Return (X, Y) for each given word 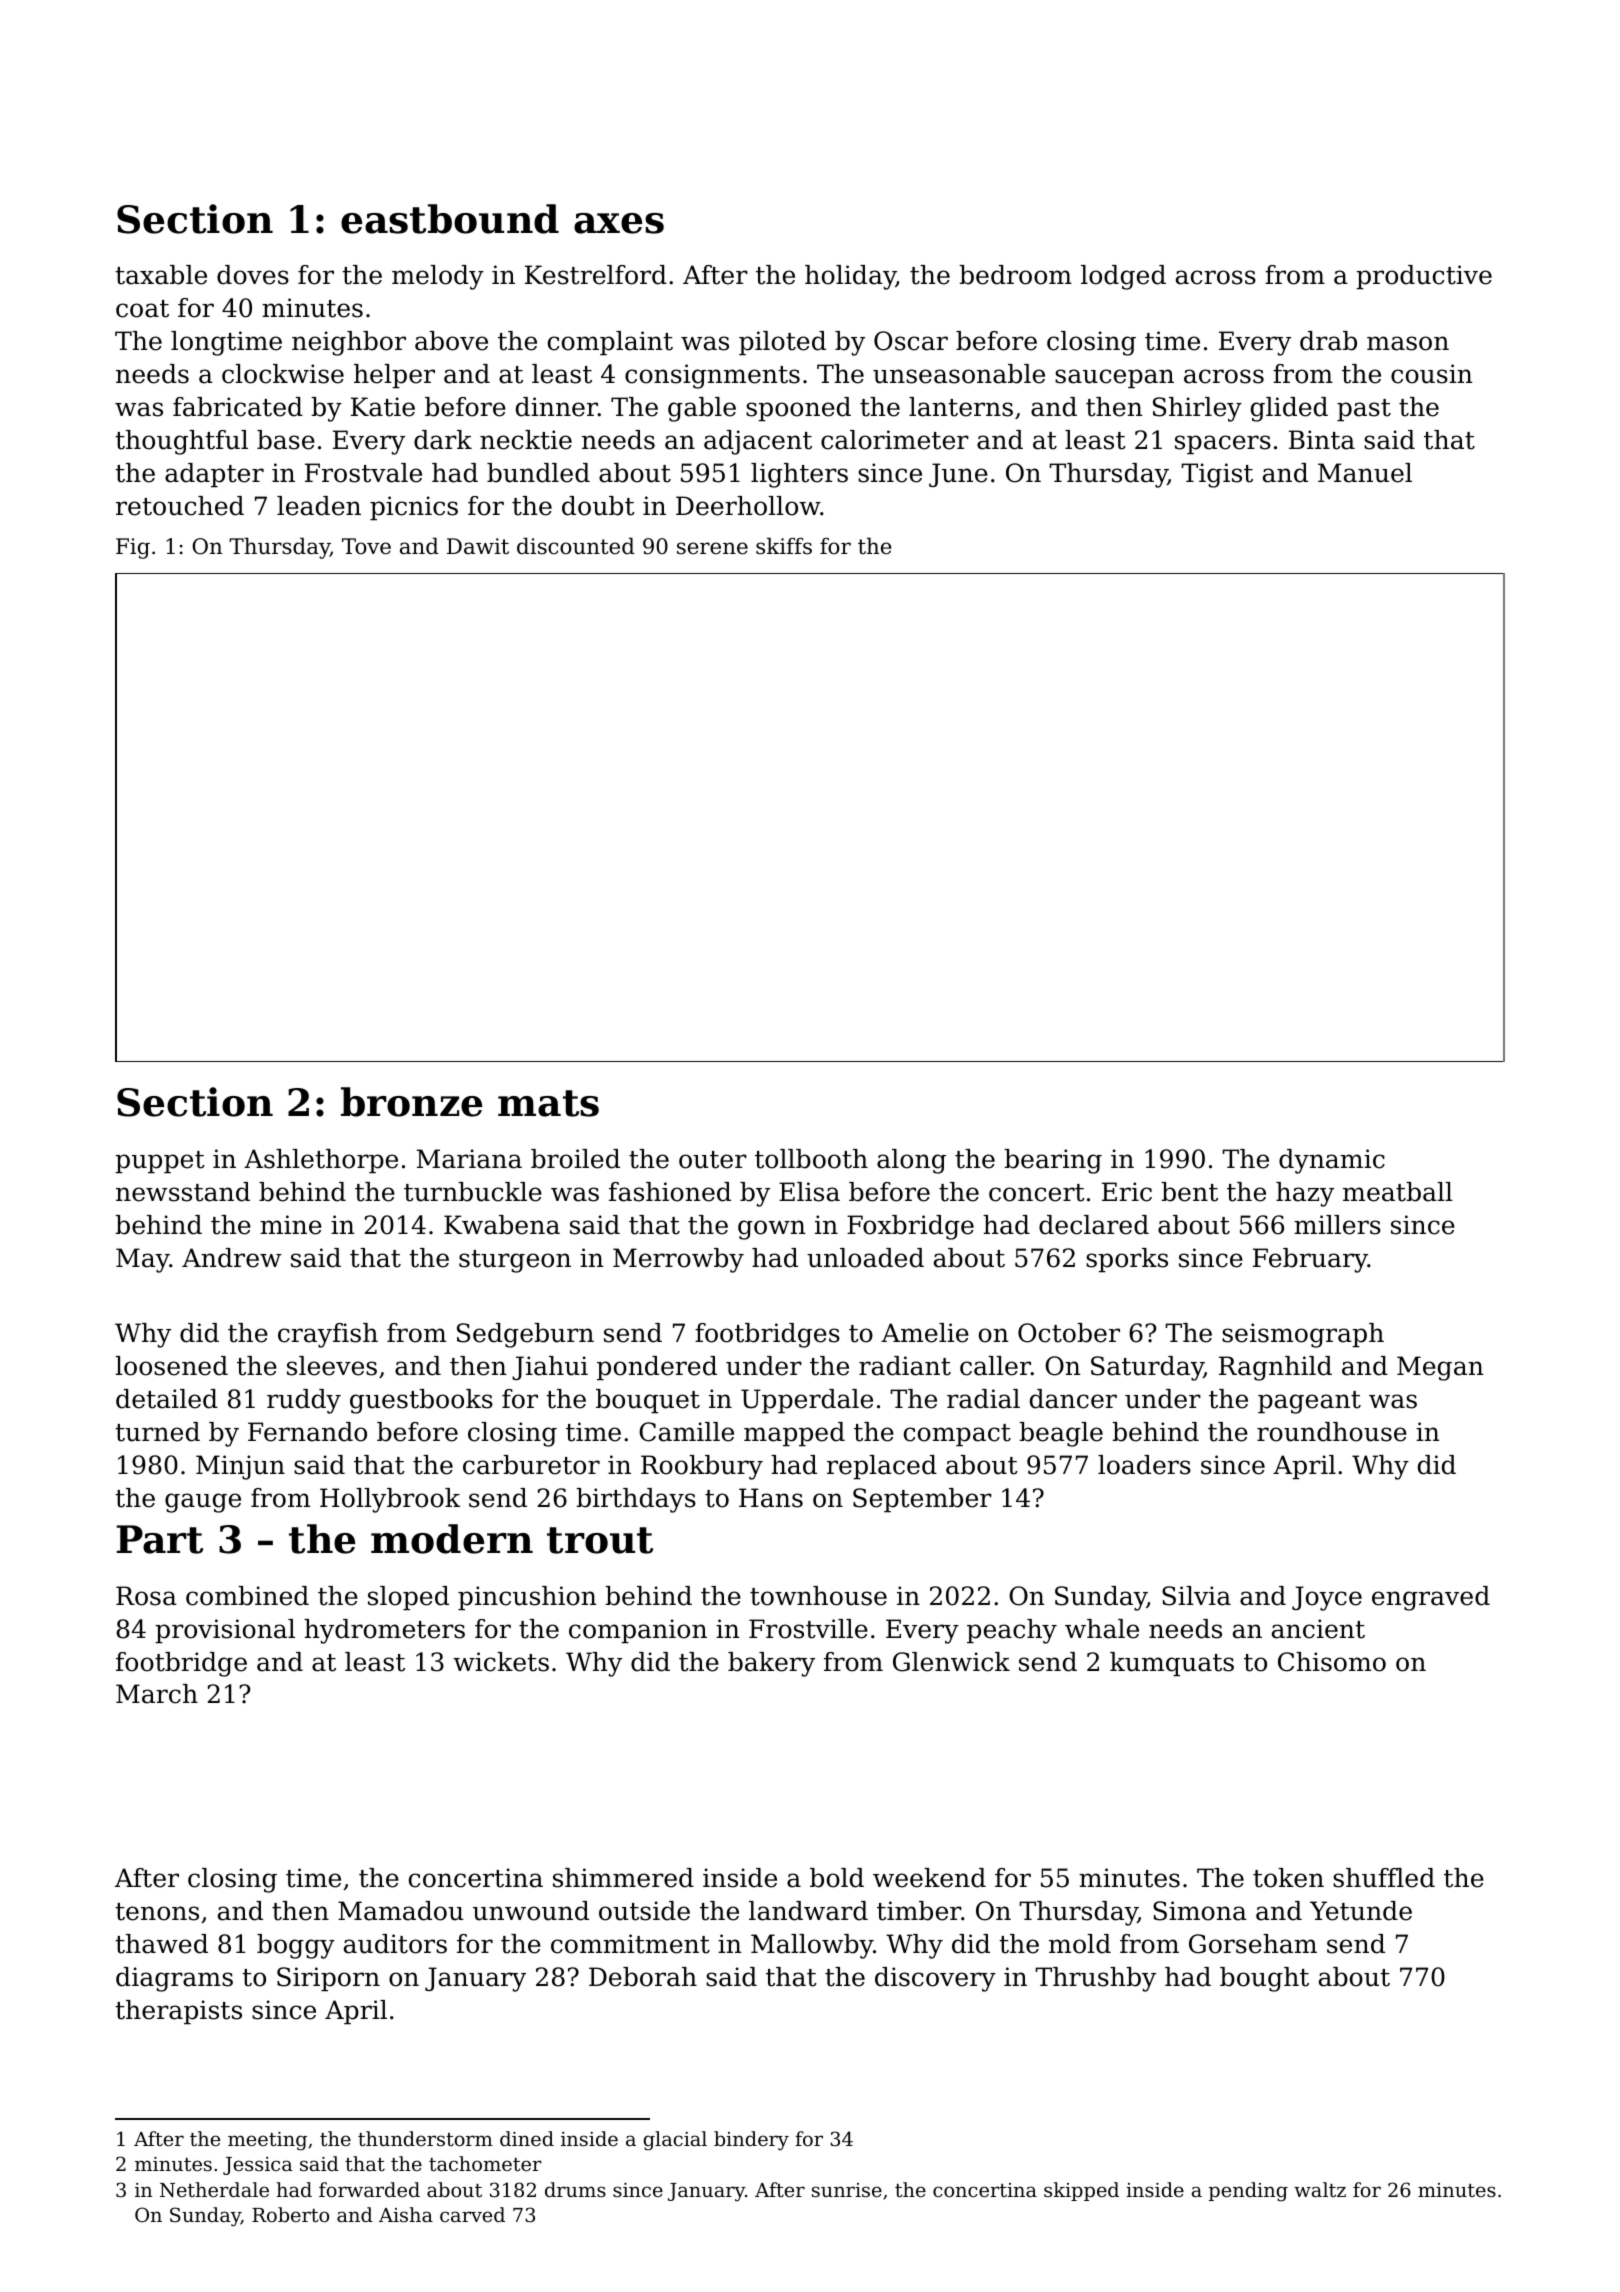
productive (1424, 277)
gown (772, 1230)
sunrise (847, 2190)
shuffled (1384, 1878)
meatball (1398, 1192)
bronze (412, 1102)
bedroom (1015, 275)
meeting (267, 2141)
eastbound (450, 219)
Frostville (808, 1629)
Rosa (146, 1596)
